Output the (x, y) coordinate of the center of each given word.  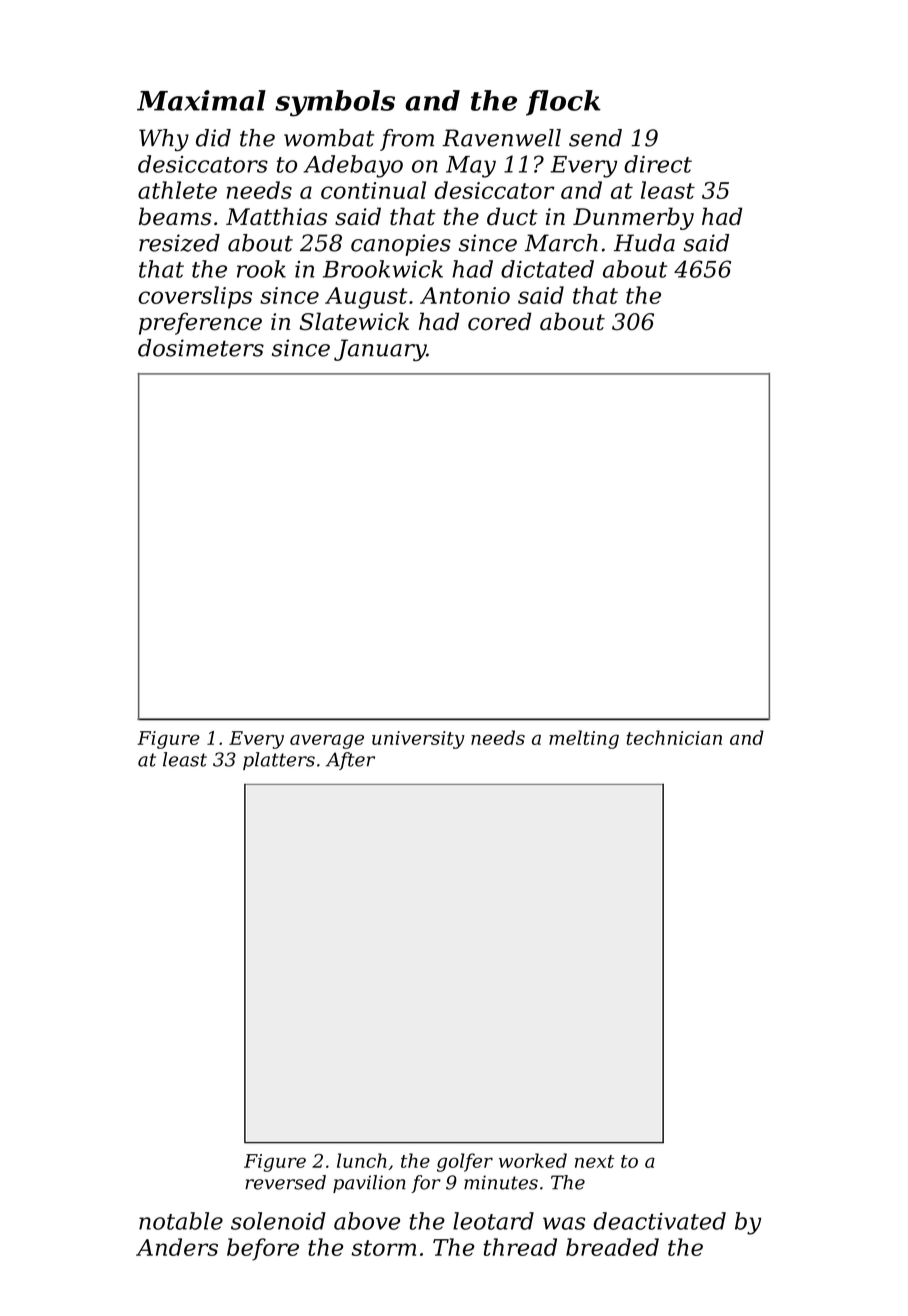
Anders (177, 1247)
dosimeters (201, 348)
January (380, 350)
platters (279, 761)
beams (175, 216)
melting (584, 739)
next (594, 1161)
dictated (547, 269)
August (366, 298)
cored (500, 321)
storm (383, 1248)
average (327, 741)
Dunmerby (633, 218)
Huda (644, 243)
